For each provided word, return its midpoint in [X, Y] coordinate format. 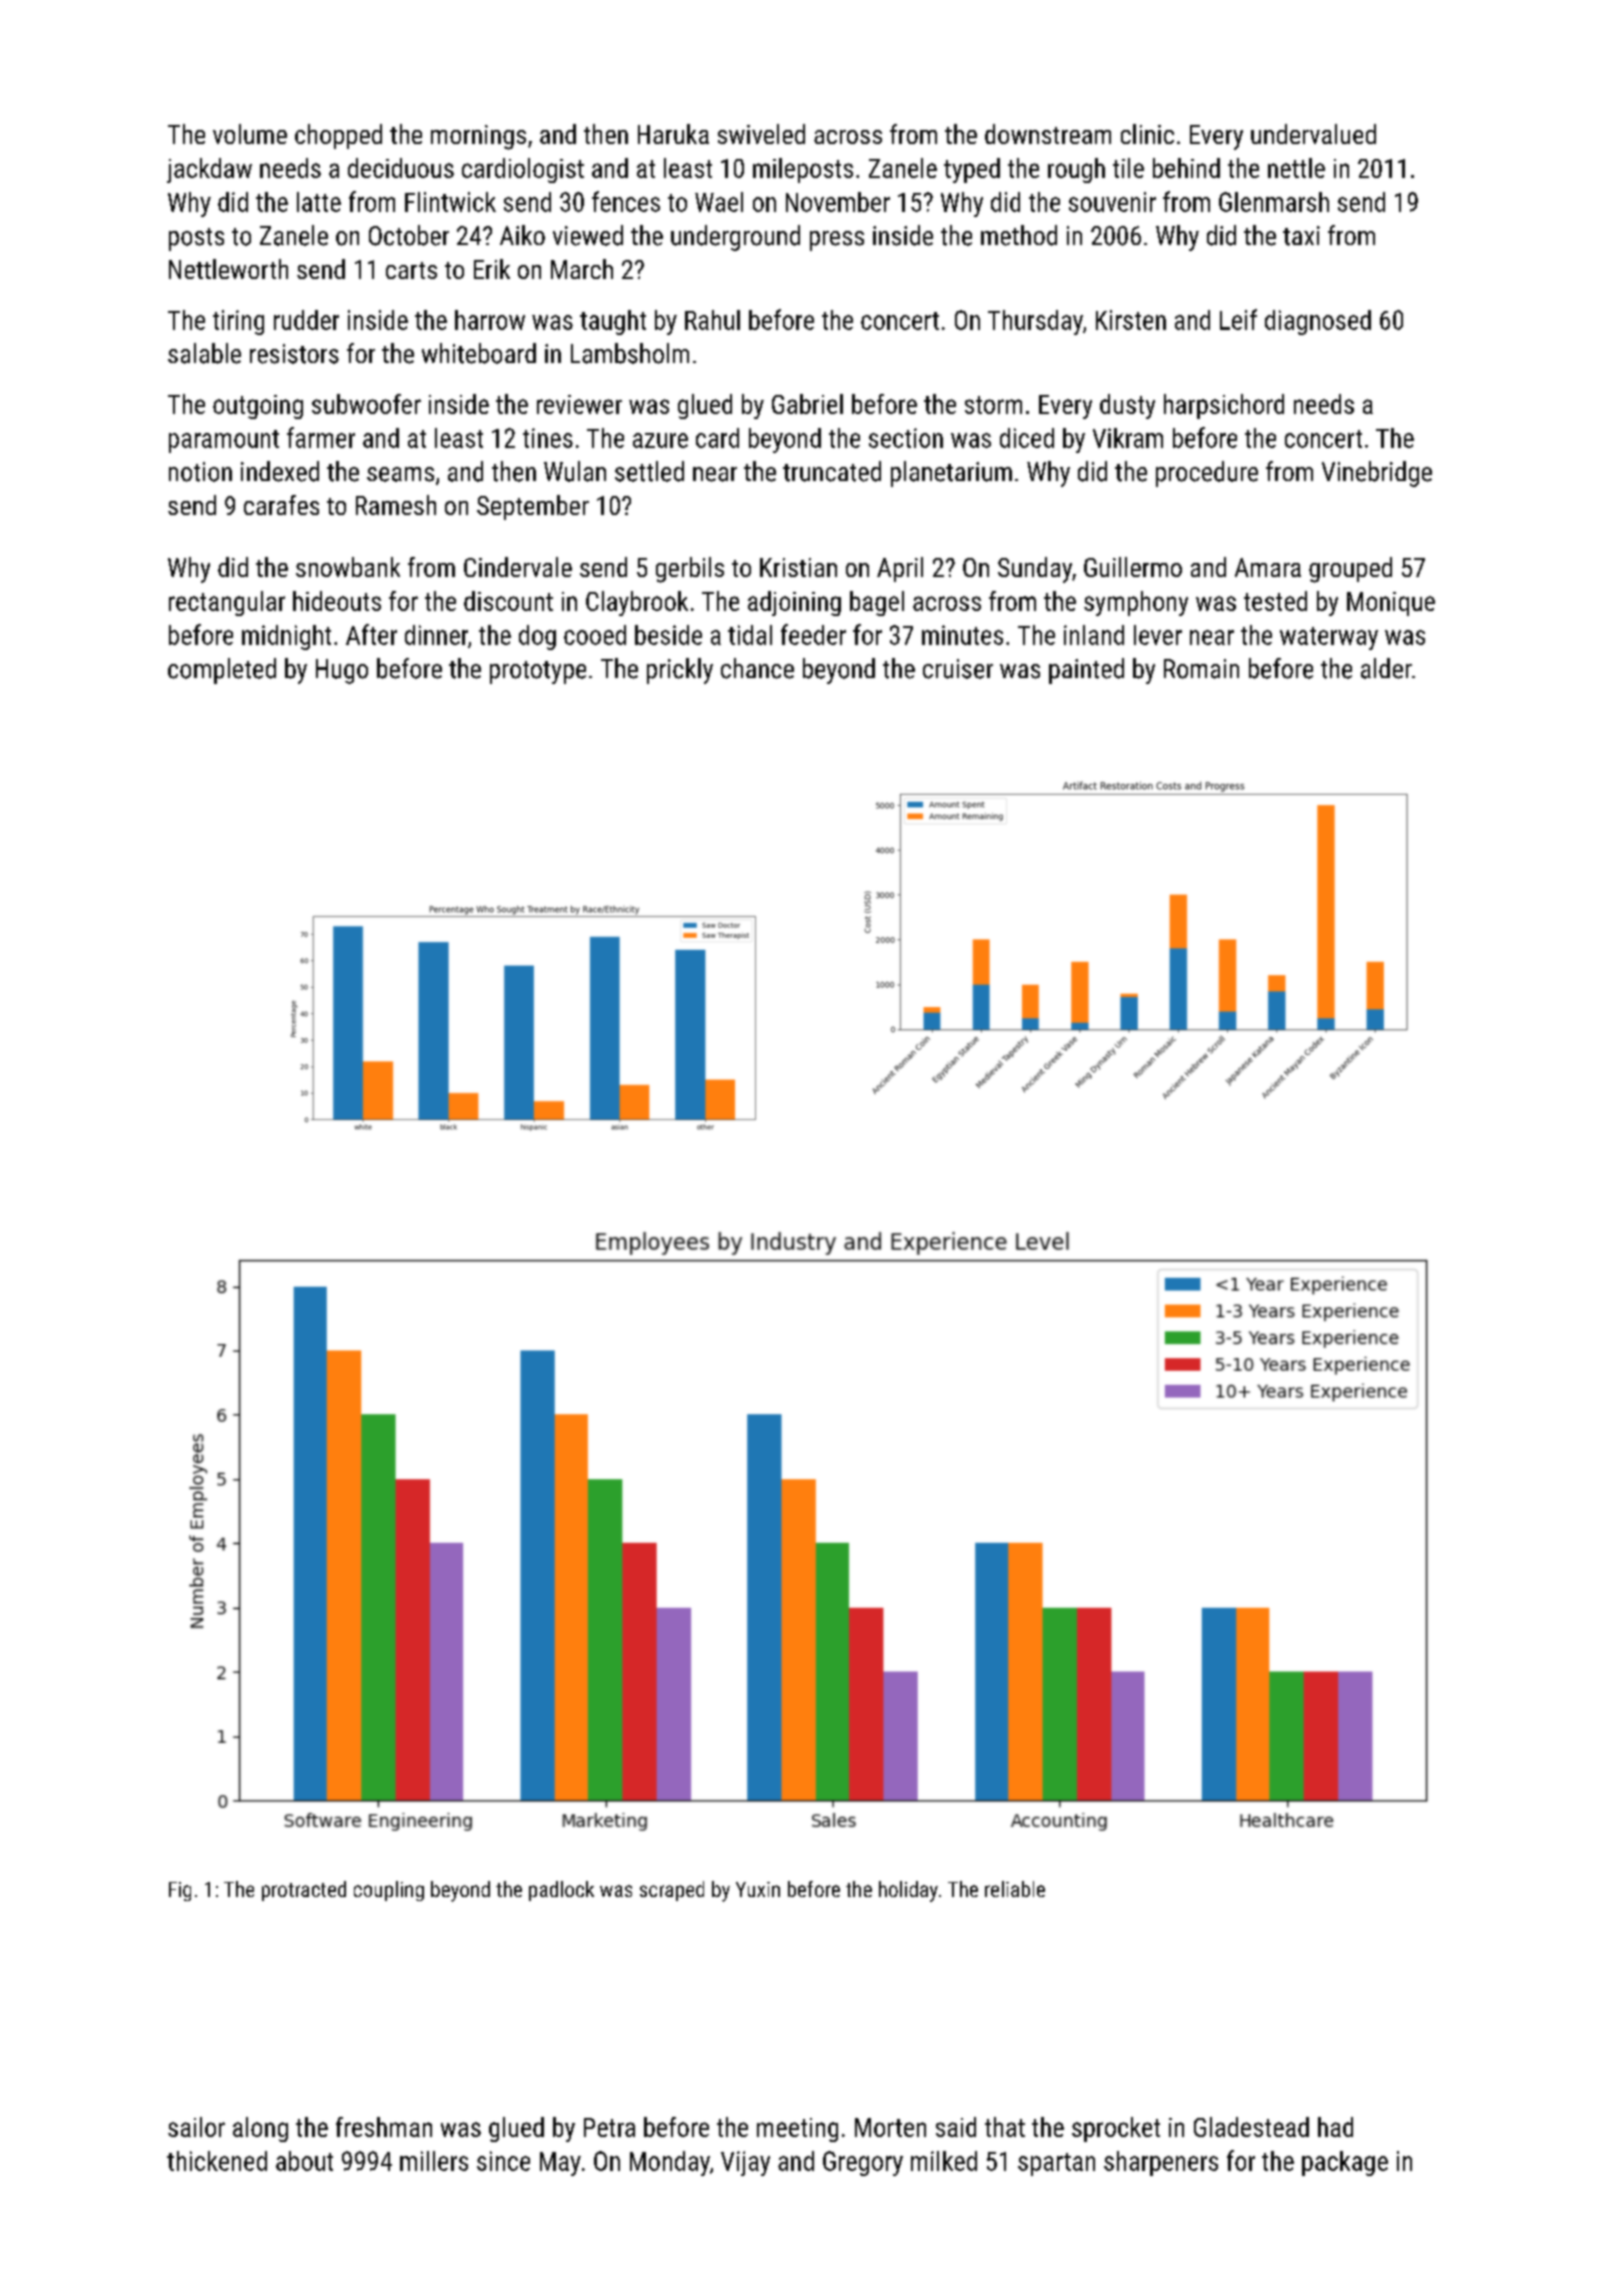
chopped [338, 136]
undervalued [1313, 134]
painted [1086, 671]
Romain [1201, 669]
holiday [908, 1891]
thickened [217, 2161]
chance [757, 668]
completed [222, 671]
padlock [561, 1891]
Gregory [863, 2163]
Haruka [673, 134]
